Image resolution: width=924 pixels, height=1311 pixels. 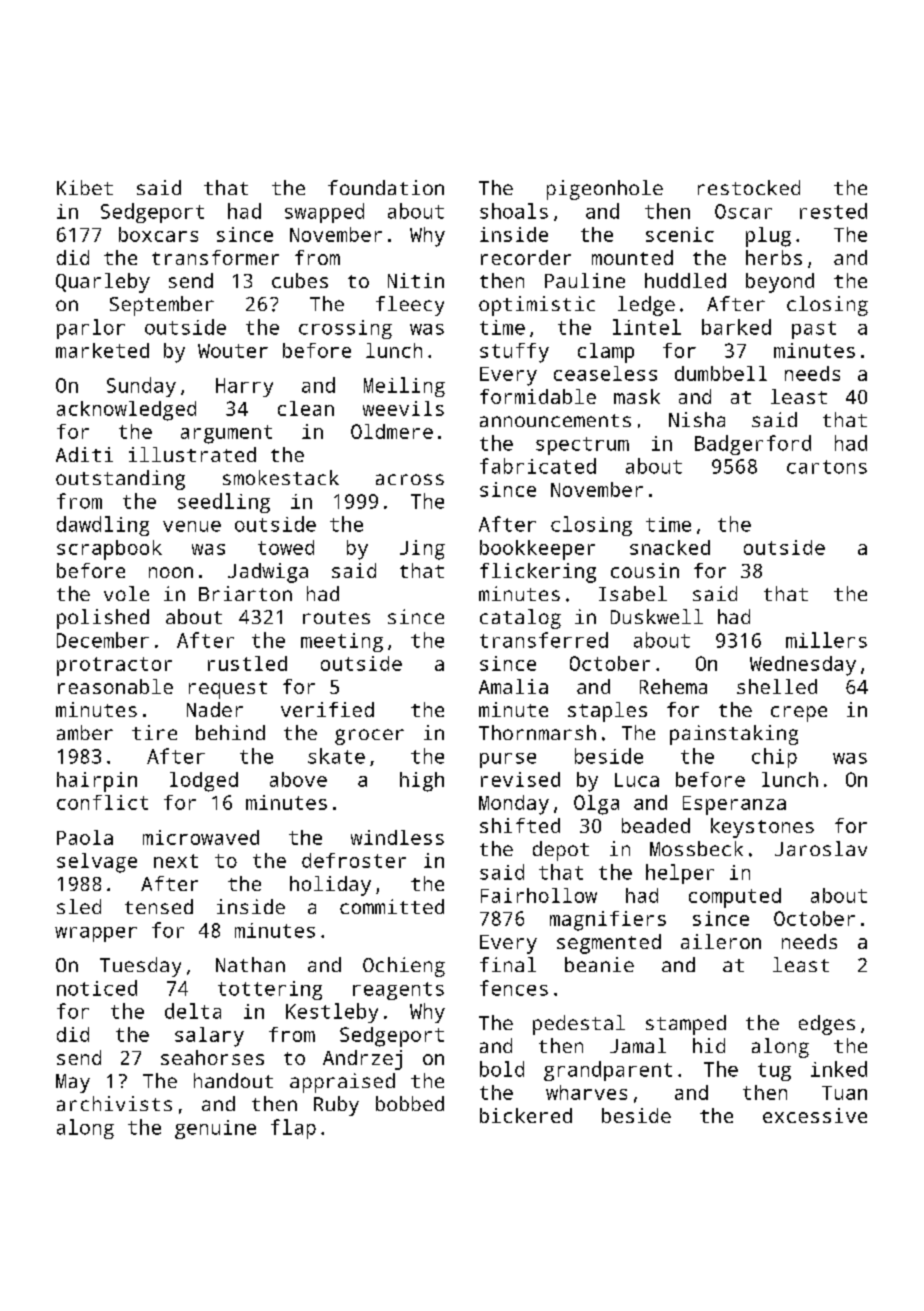 I want to click on Rehema, so click(x=673, y=686).
